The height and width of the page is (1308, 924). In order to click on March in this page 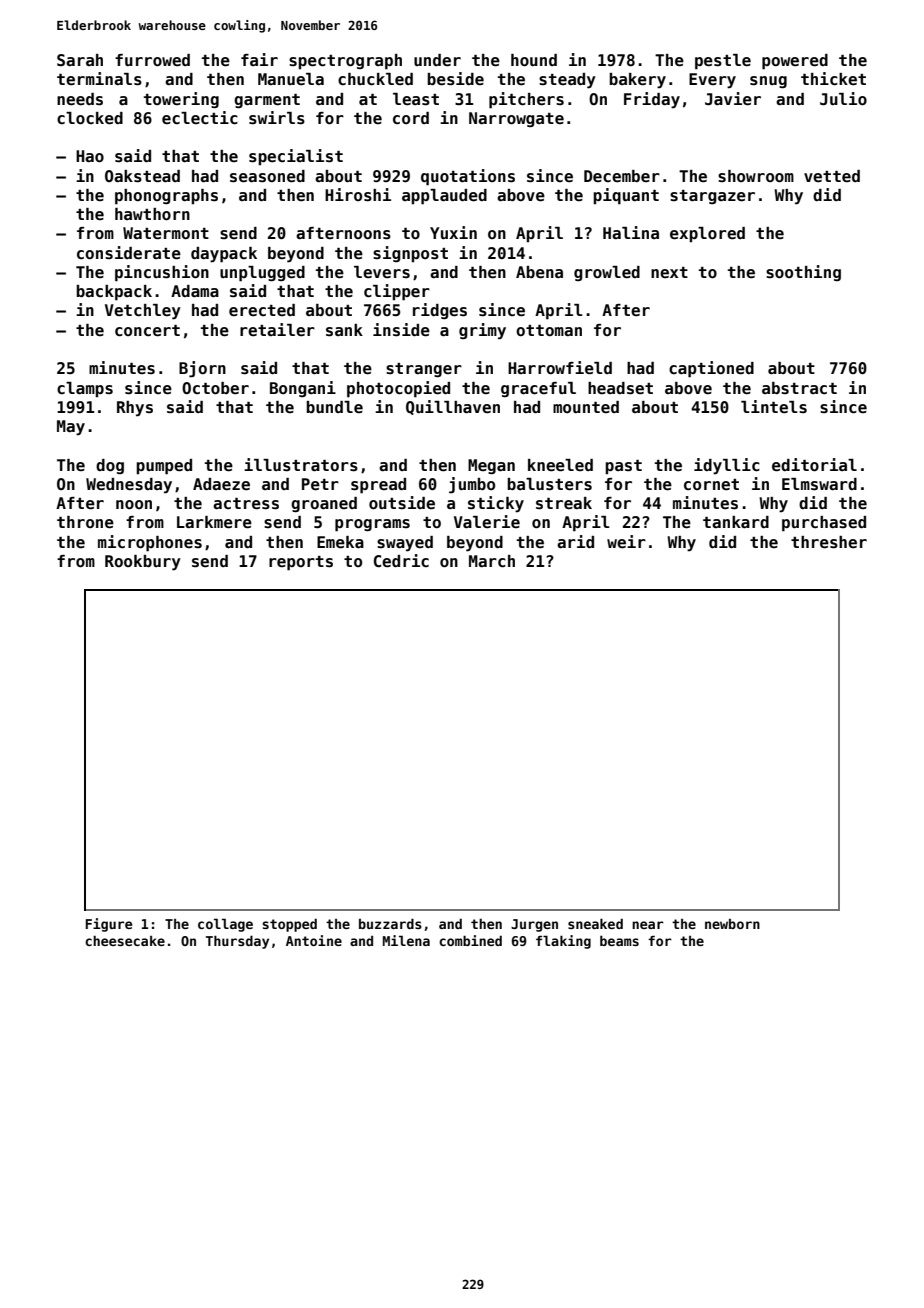, I will do `click(492, 561)`.
